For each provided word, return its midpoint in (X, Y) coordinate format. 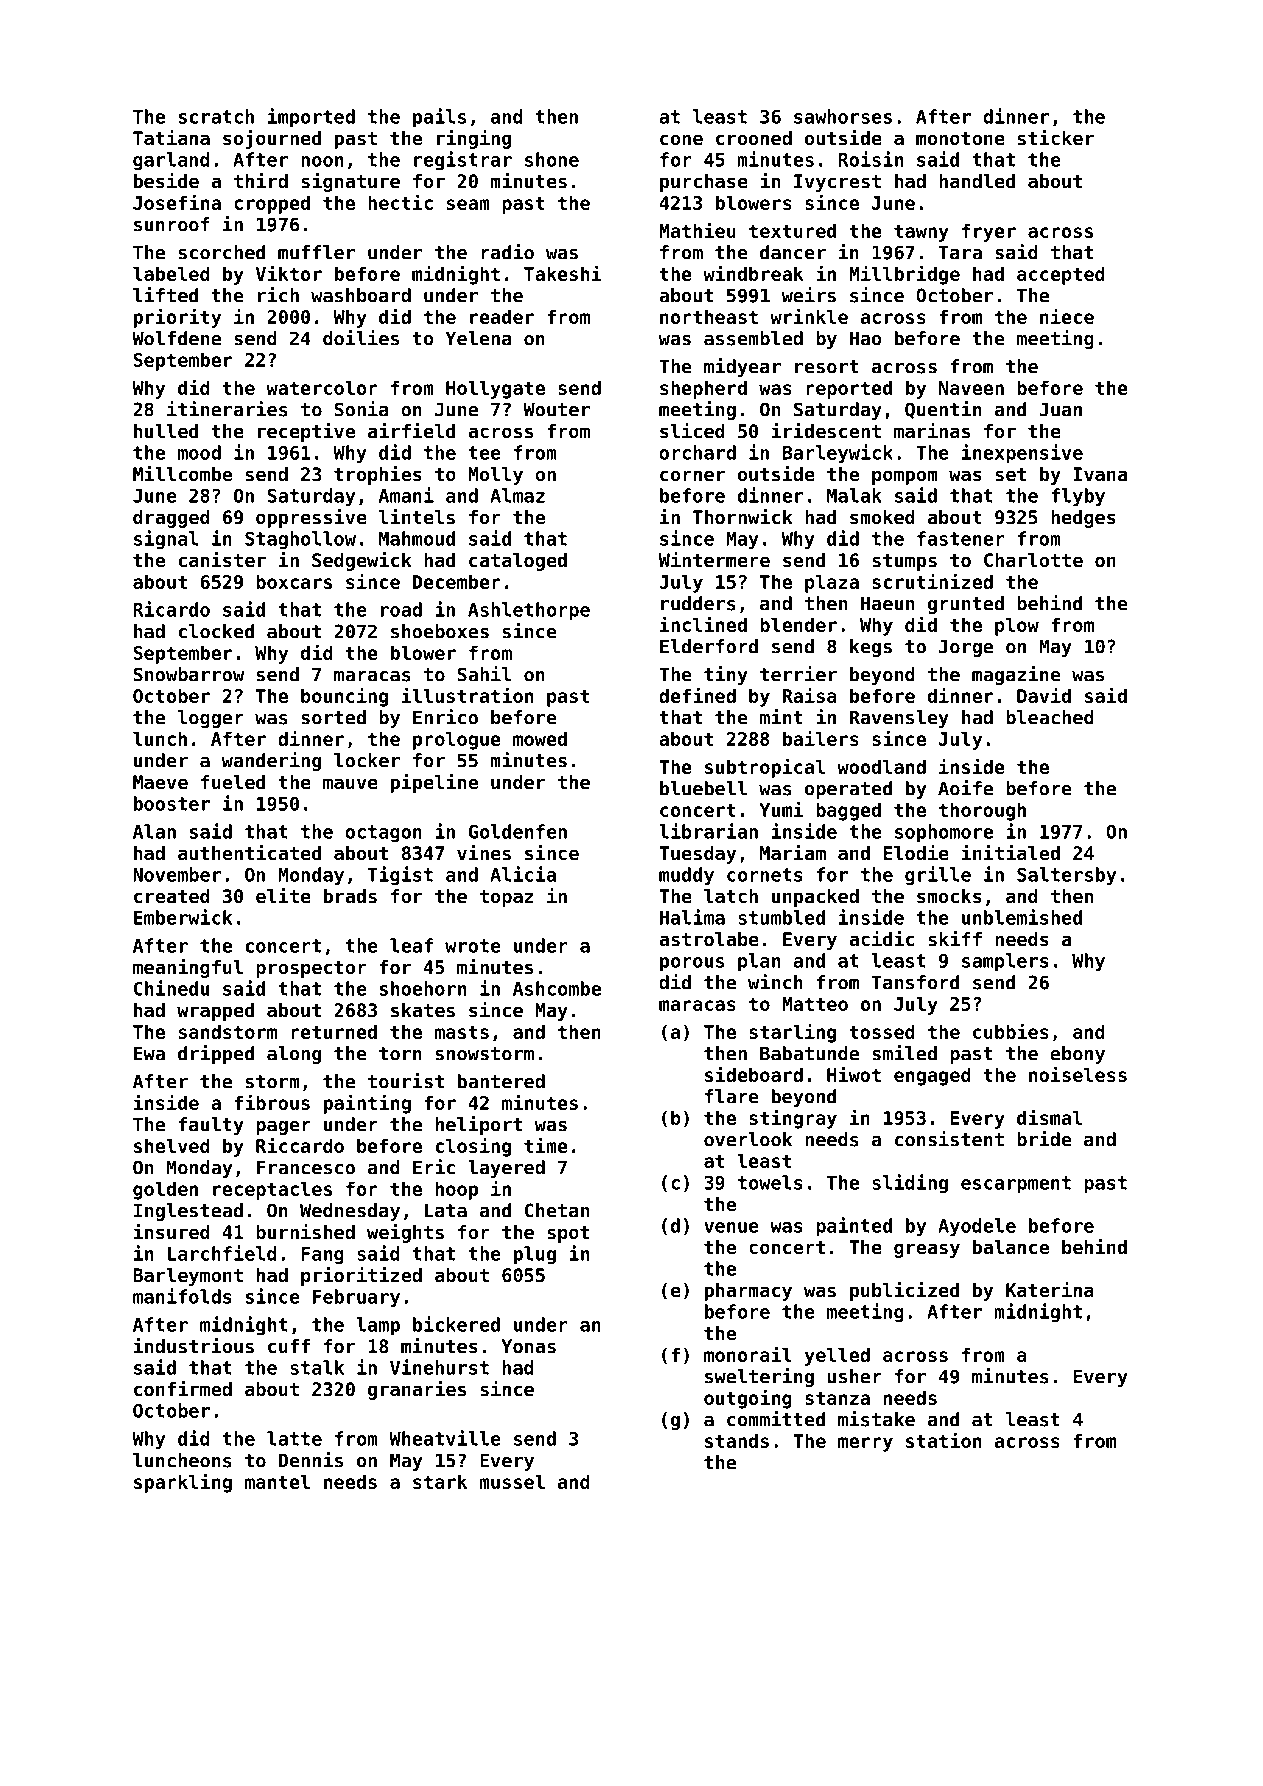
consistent (949, 1139)
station (943, 1440)
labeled (171, 273)
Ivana (1100, 474)
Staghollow (300, 540)
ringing (474, 139)
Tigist (400, 876)
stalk (317, 1367)
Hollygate (495, 389)
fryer (989, 232)
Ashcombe (557, 988)
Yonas (528, 1346)
